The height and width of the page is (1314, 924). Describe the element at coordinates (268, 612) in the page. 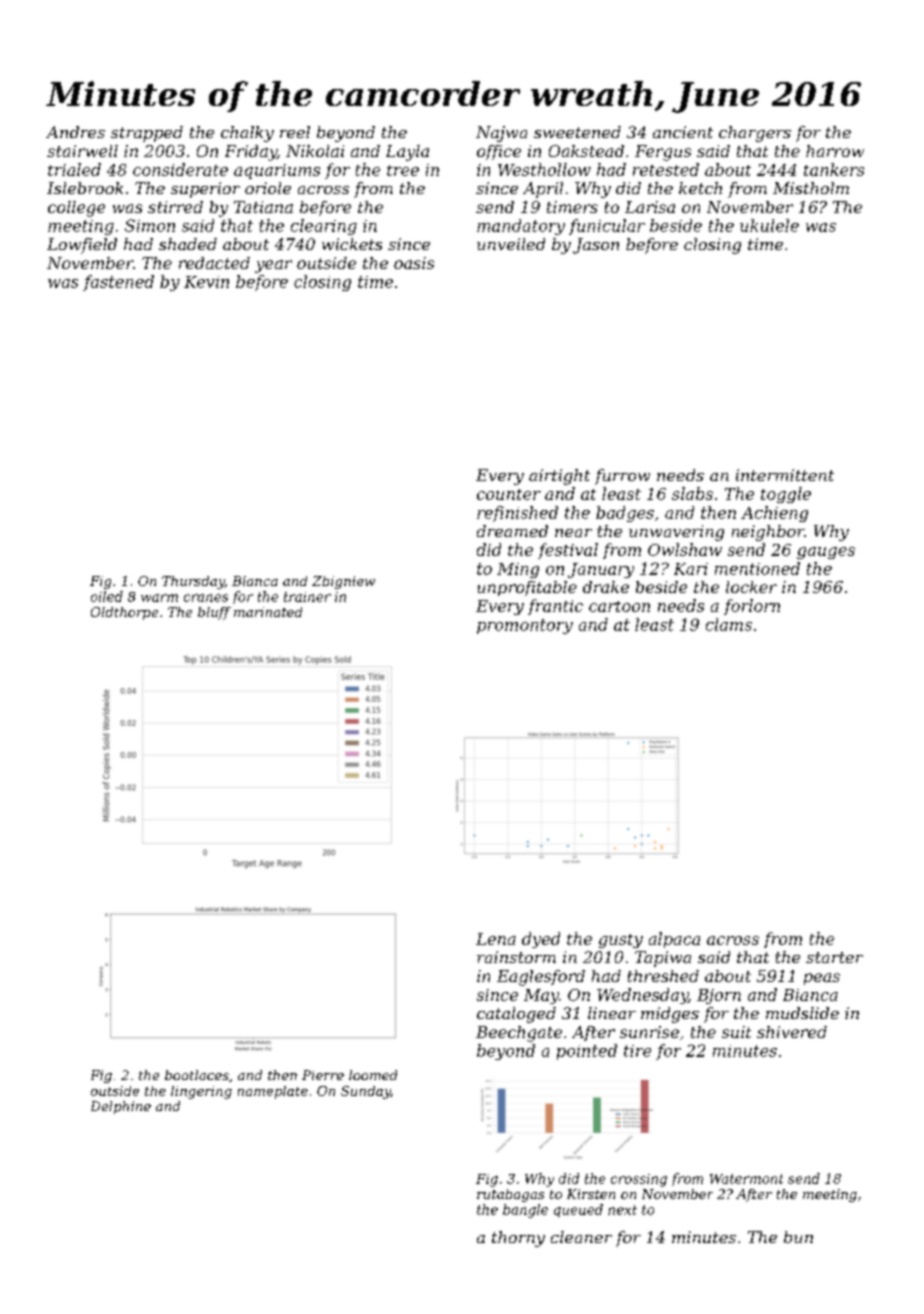

I see `marinated` at that location.
